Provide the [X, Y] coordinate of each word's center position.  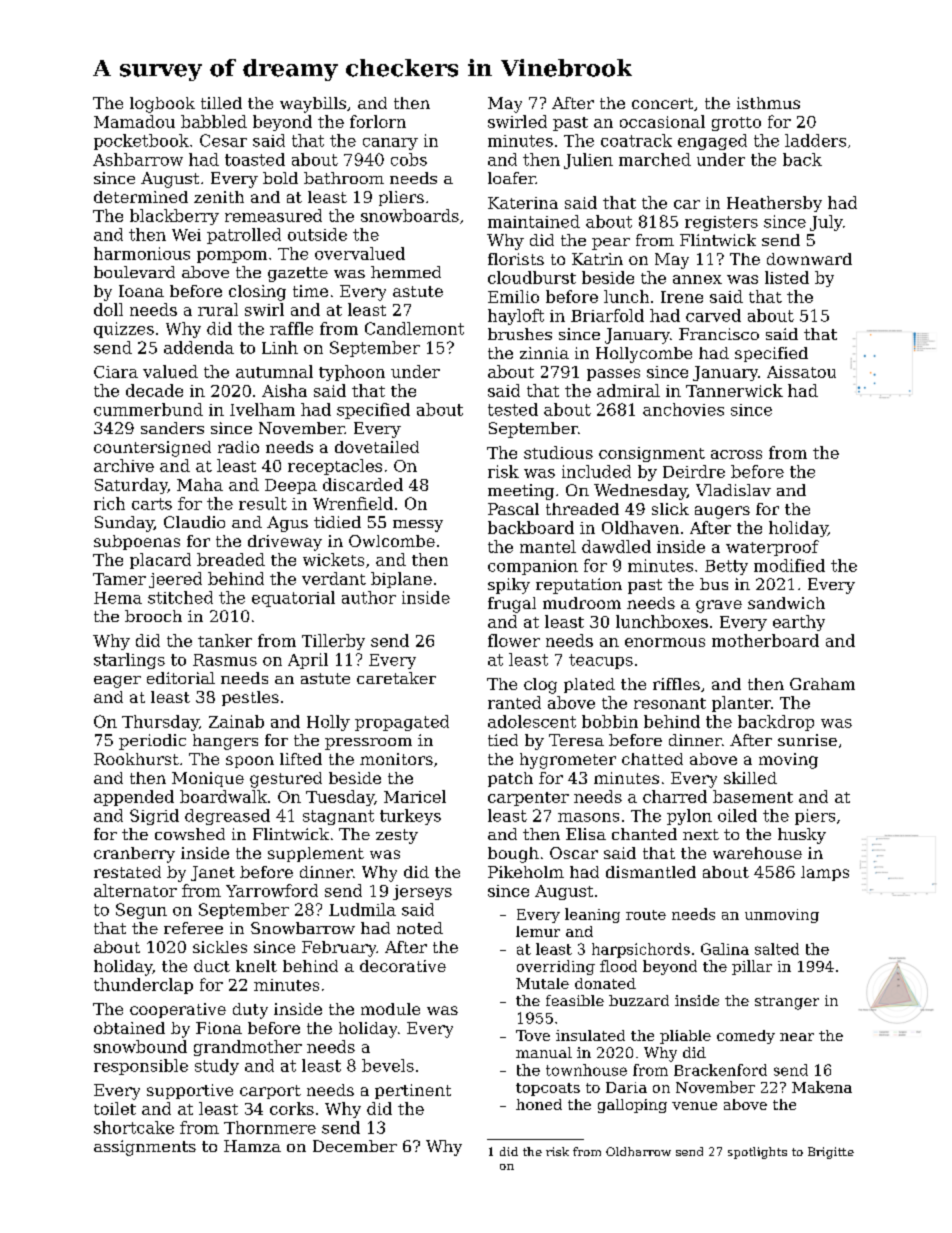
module [390, 1009]
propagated [402, 723]
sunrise [807, 740]
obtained [129, 1028]
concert [662, 103]
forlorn [378, 121]
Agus [287, 524]
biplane [401, 580]
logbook [162, 105]
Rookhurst [136, 759]
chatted [652, 759]
